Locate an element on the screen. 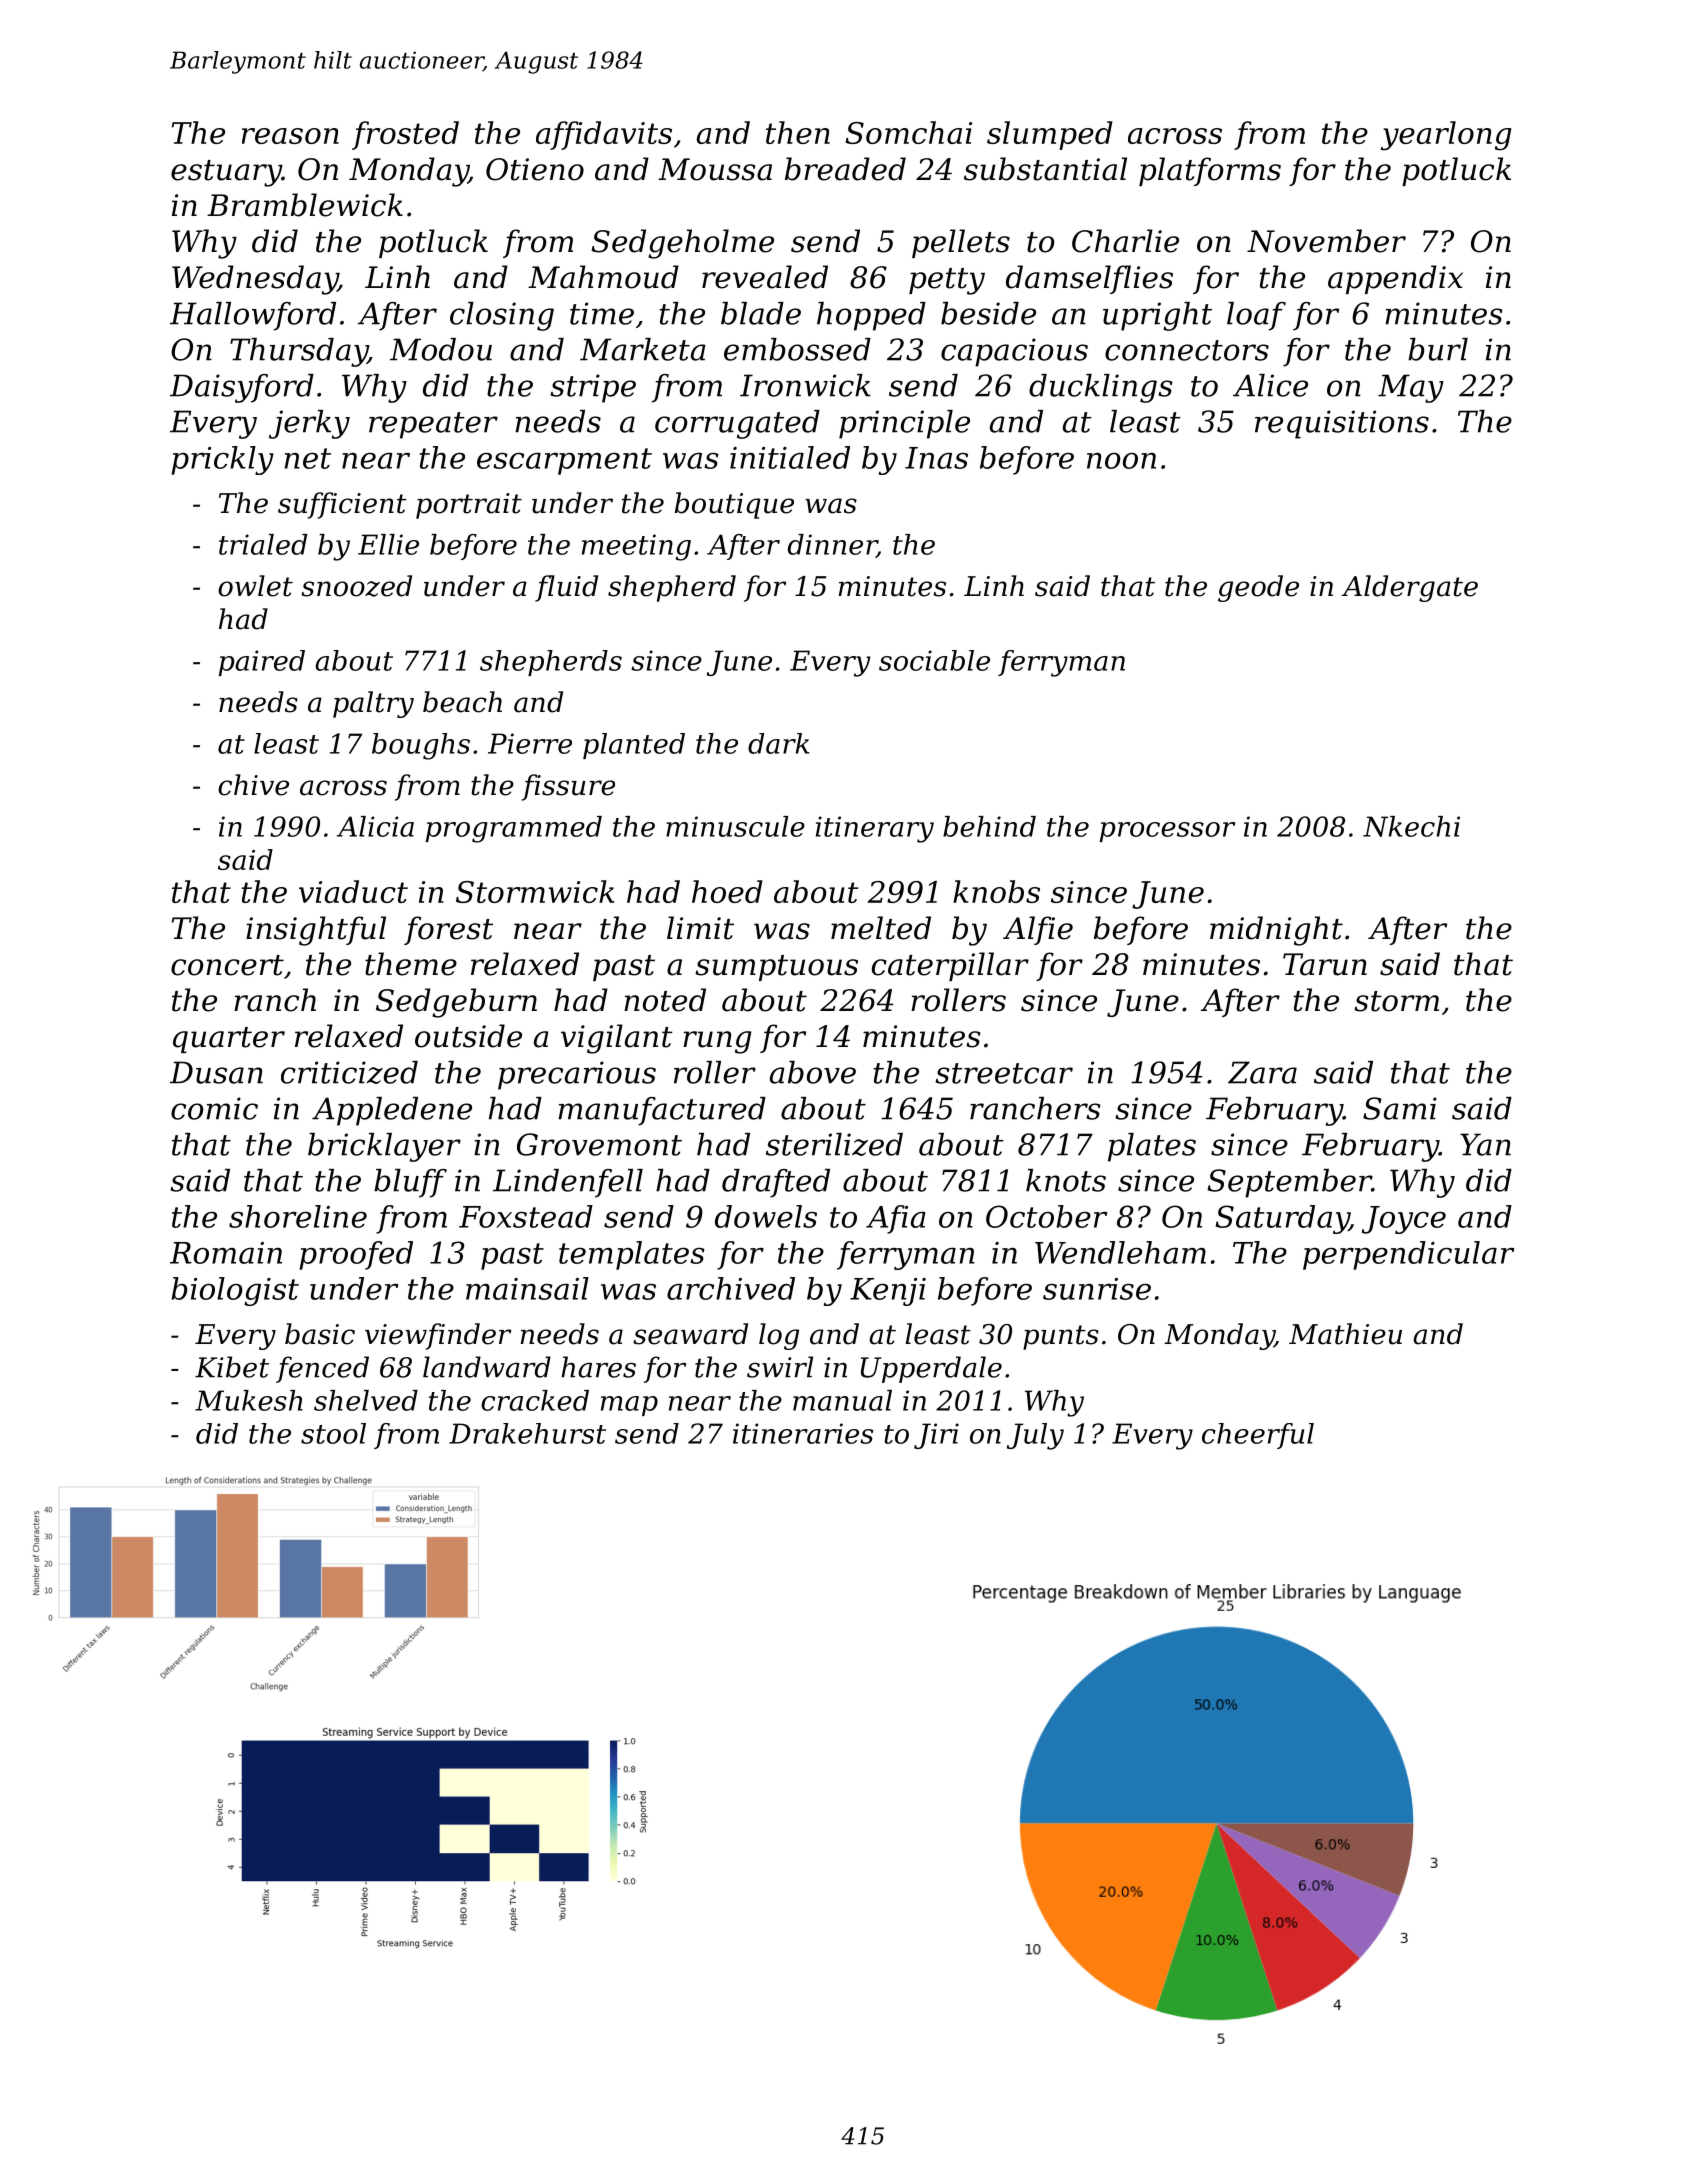  principle is located at coordinates (904, 424).
